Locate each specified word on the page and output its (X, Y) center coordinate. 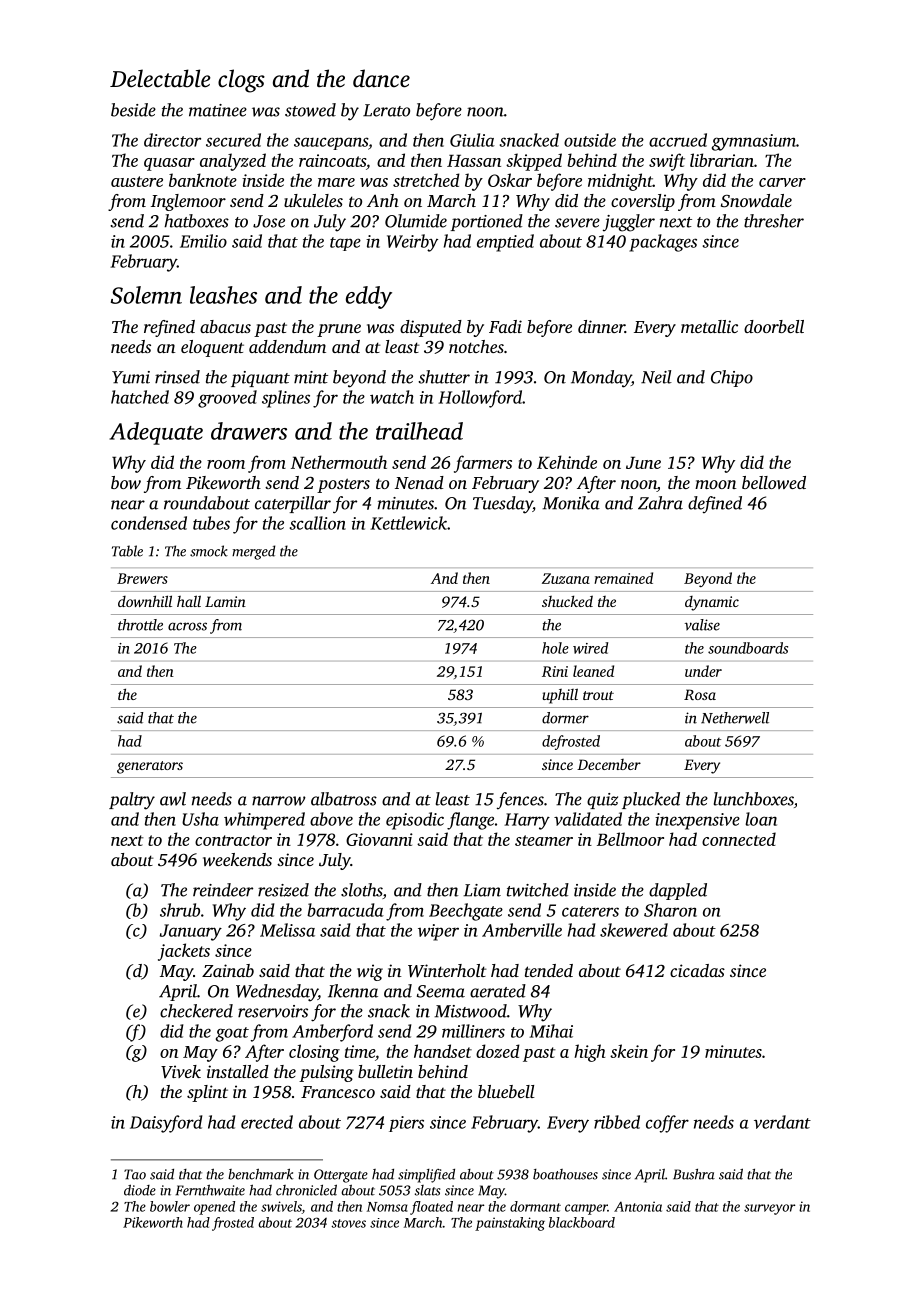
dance (381, 78)
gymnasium (754, 142)
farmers (483, 464)
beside (133, 110)
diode (140, 1190)
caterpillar (293, 504)
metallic (709, 326)
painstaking (510, 1224)
